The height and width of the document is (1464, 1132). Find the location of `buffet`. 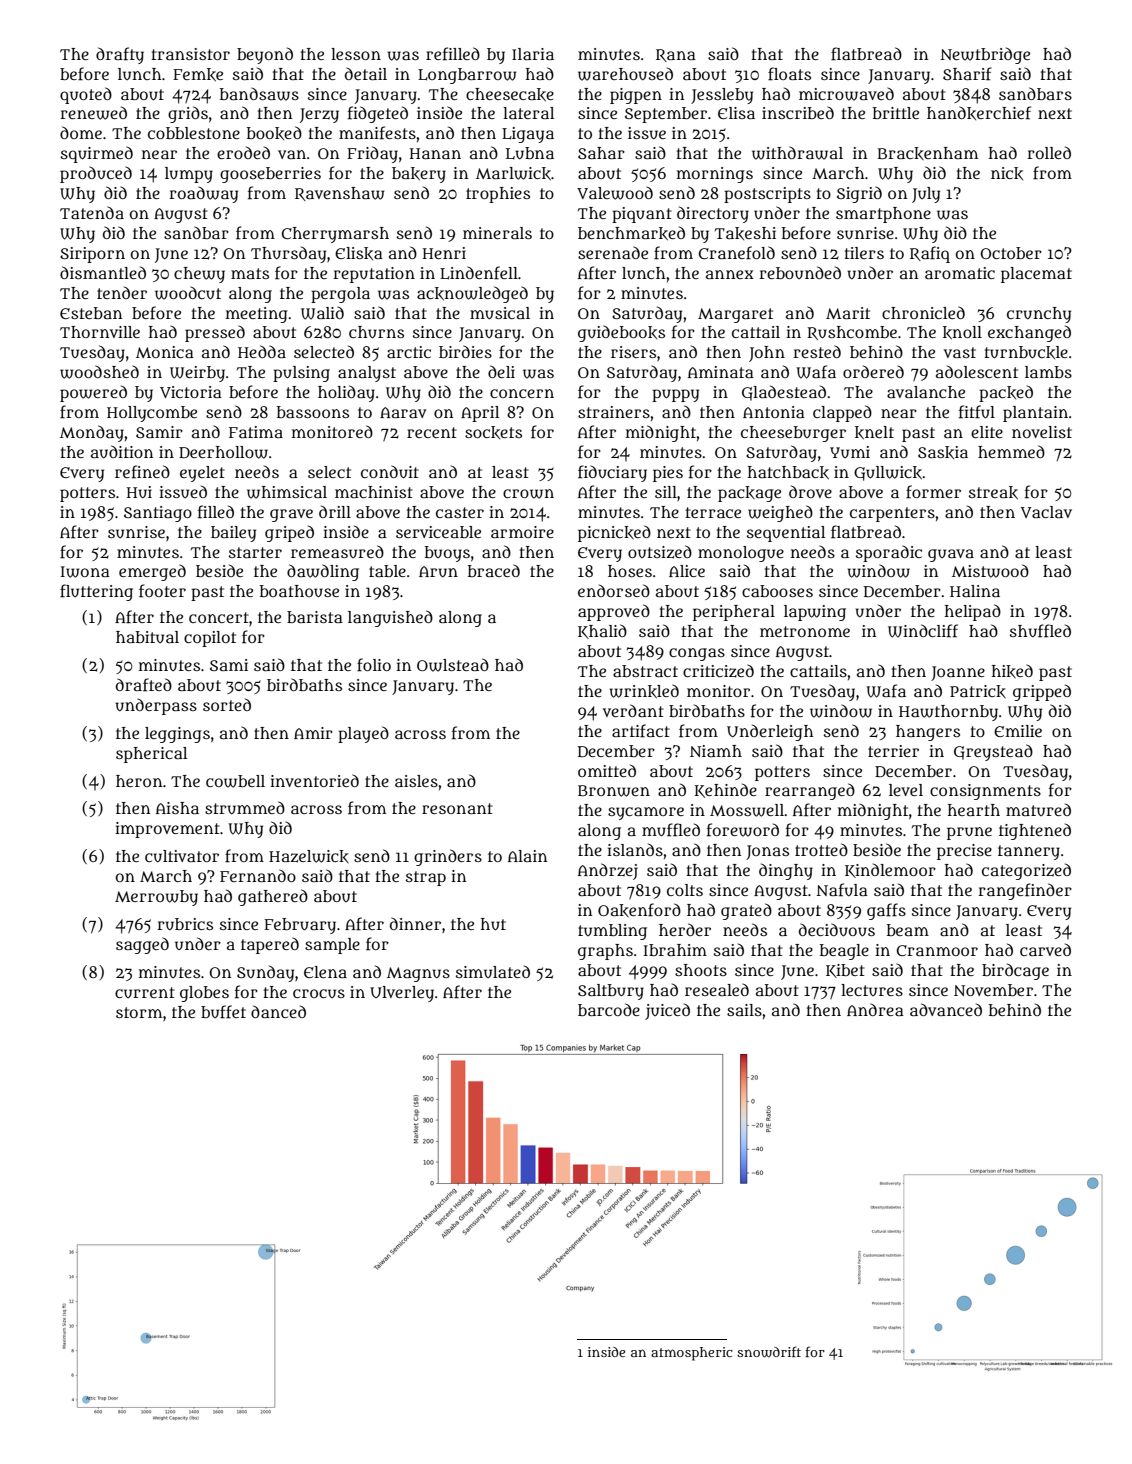

buffet is located at coordinates (223, 1012).
